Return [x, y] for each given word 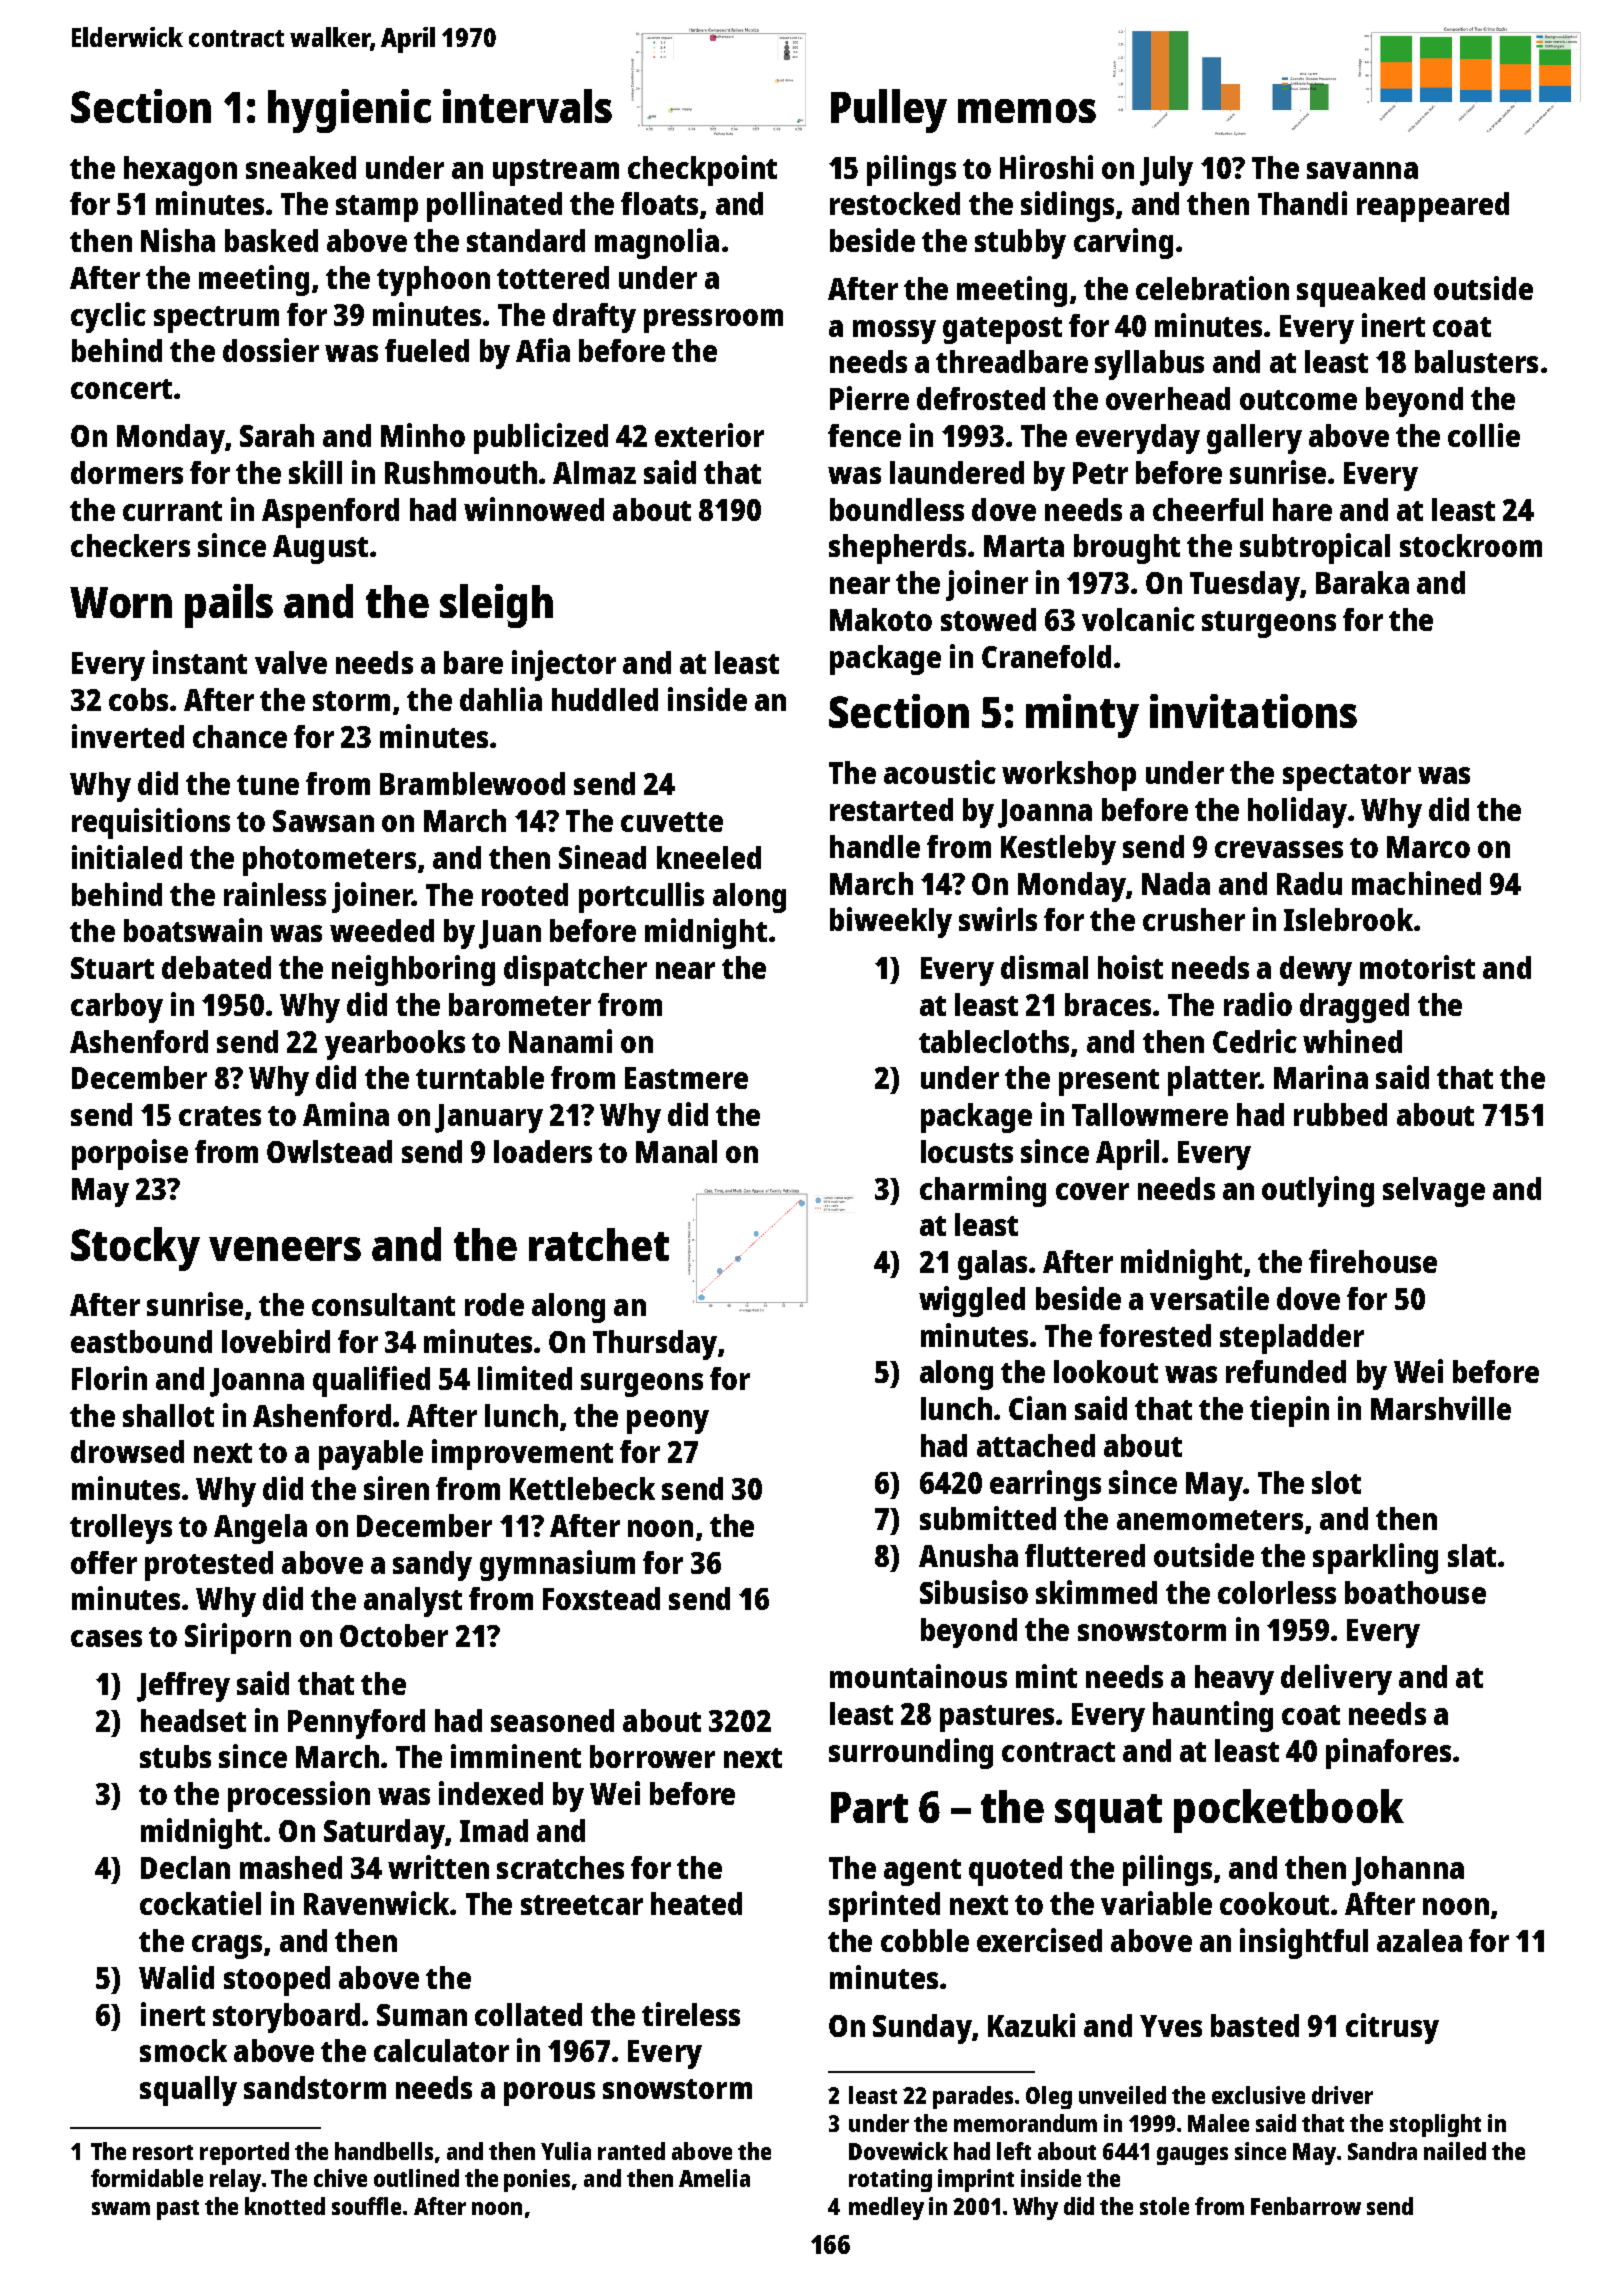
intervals [527, 106]
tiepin [1289, 1411]
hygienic [349, 111]
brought [1127, 549]
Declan [185, 1867]
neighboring [413, 970]
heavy [1234, 1680]
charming [983, 1191]
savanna [1362, 170]
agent [922, 1872]
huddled [605, 699]
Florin [109, 1378]
